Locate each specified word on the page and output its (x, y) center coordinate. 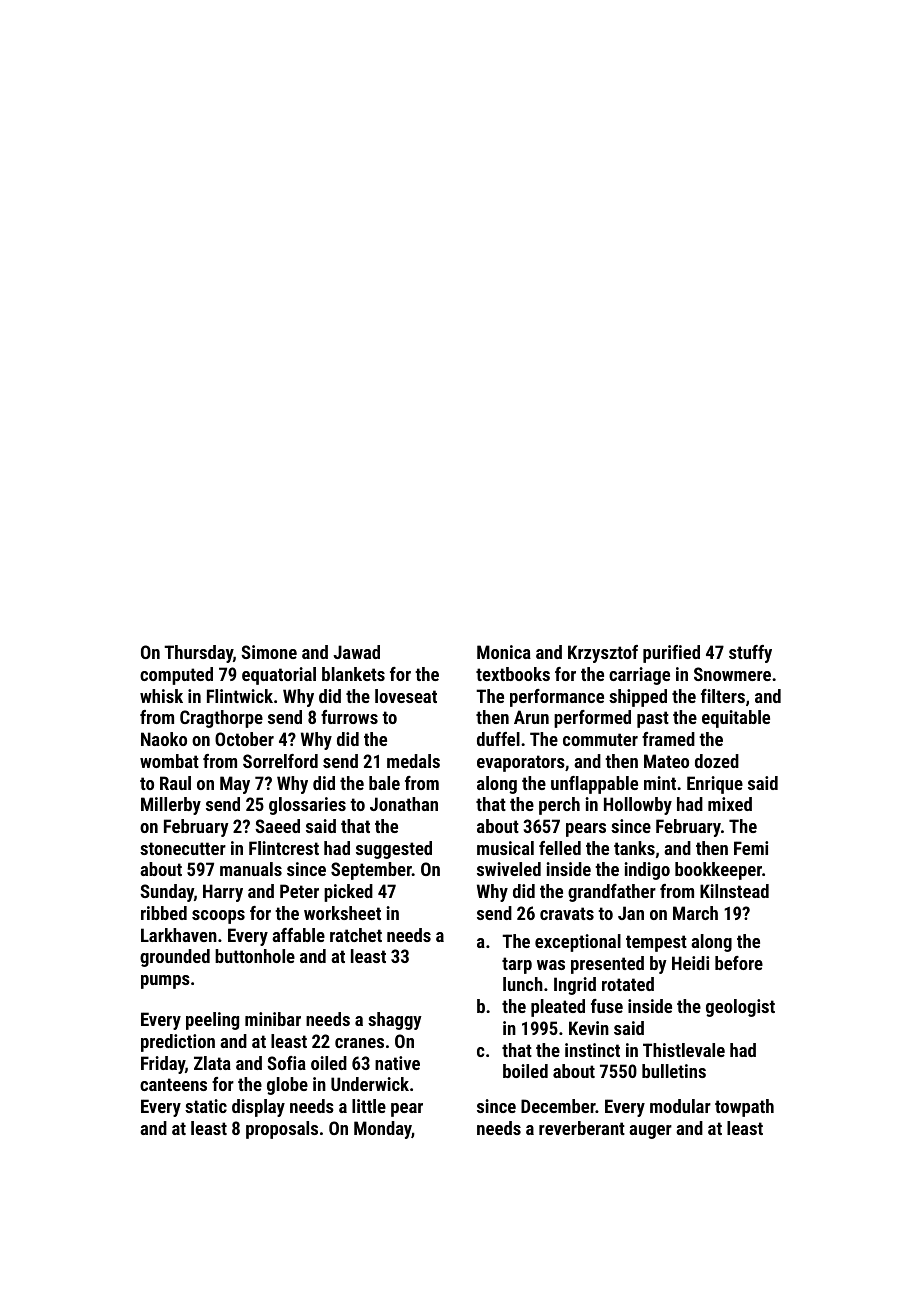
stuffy (750, 654)
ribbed (164, 913)
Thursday (198, 654)
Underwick (370, 1084)
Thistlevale (684, 1050)
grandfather (612, 893)
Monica (504, 652)
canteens (173, 1084)
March (695, 913)
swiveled (509, 869)
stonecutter (183, 848)
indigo (647, 871)
